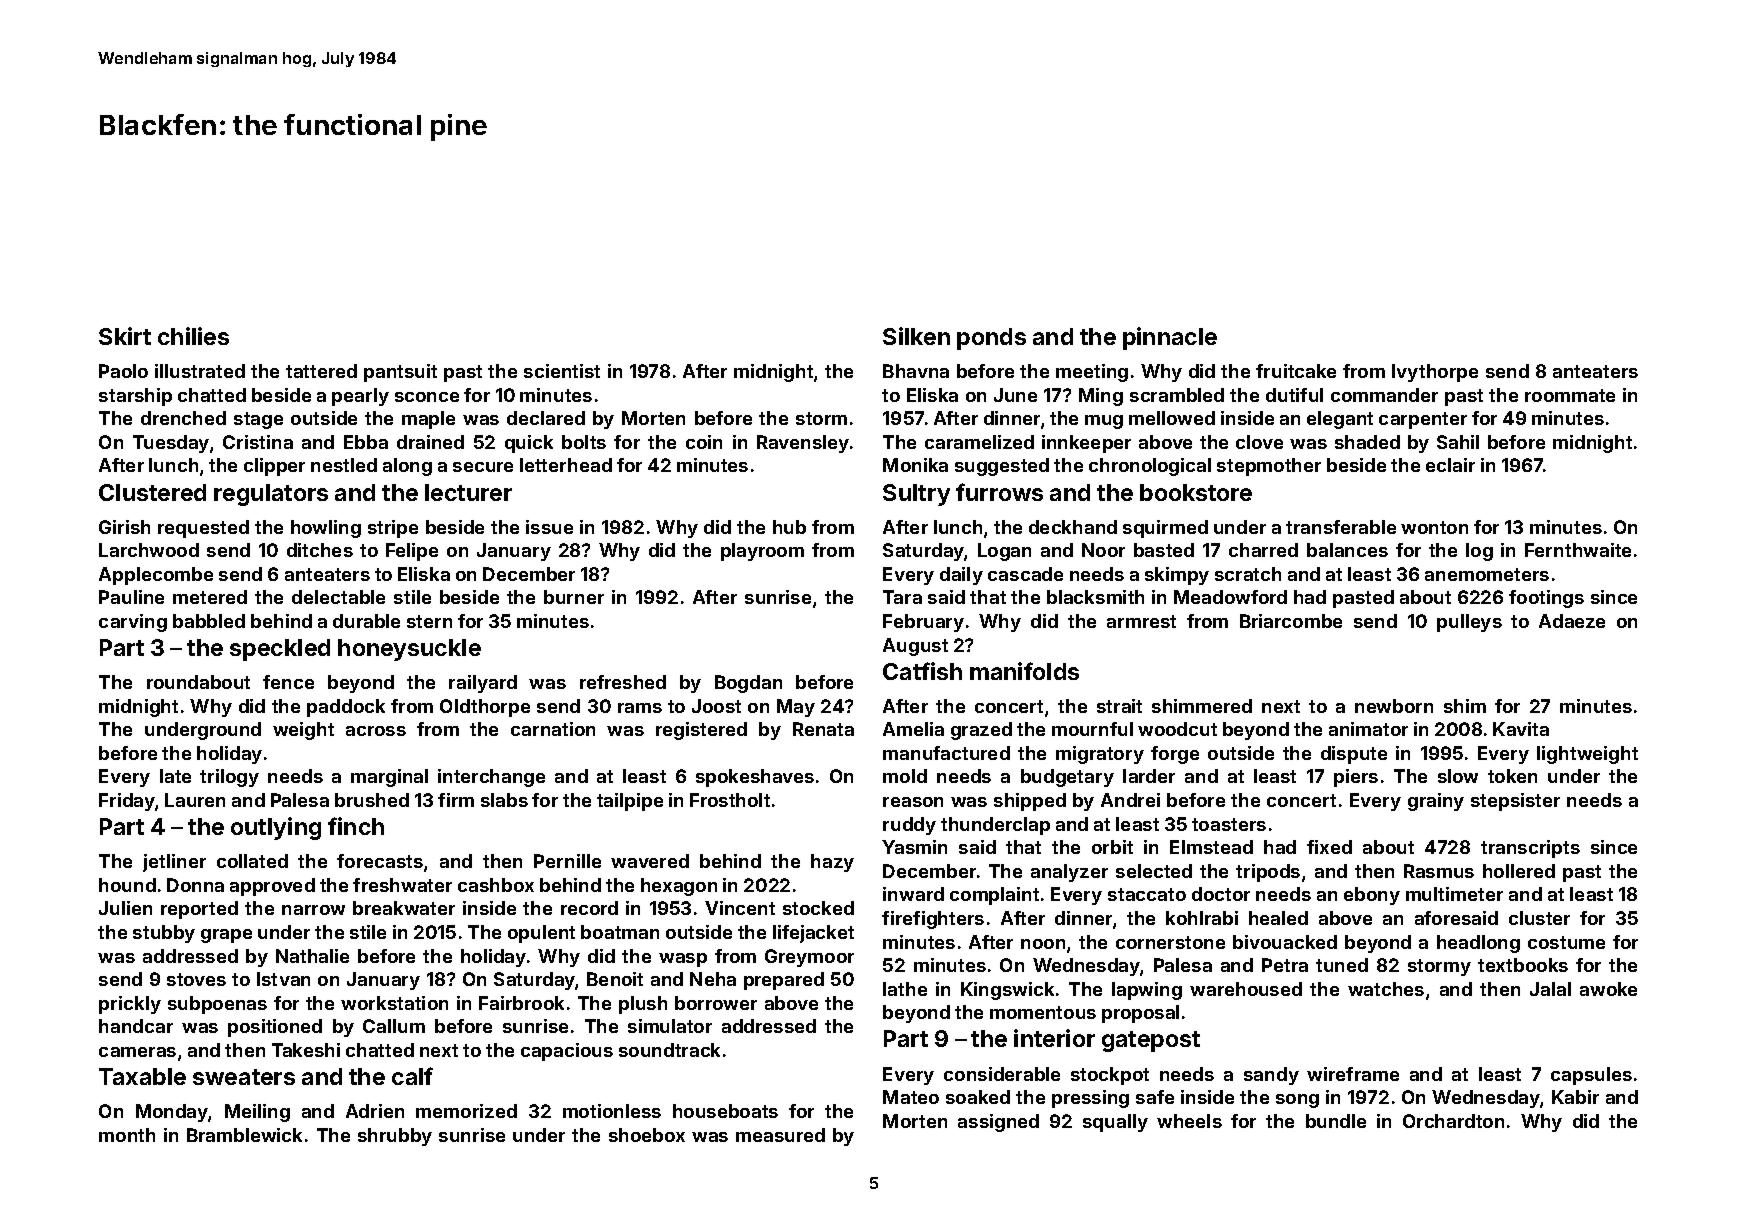  I want to click on Kavita, so click(1521, 729).
